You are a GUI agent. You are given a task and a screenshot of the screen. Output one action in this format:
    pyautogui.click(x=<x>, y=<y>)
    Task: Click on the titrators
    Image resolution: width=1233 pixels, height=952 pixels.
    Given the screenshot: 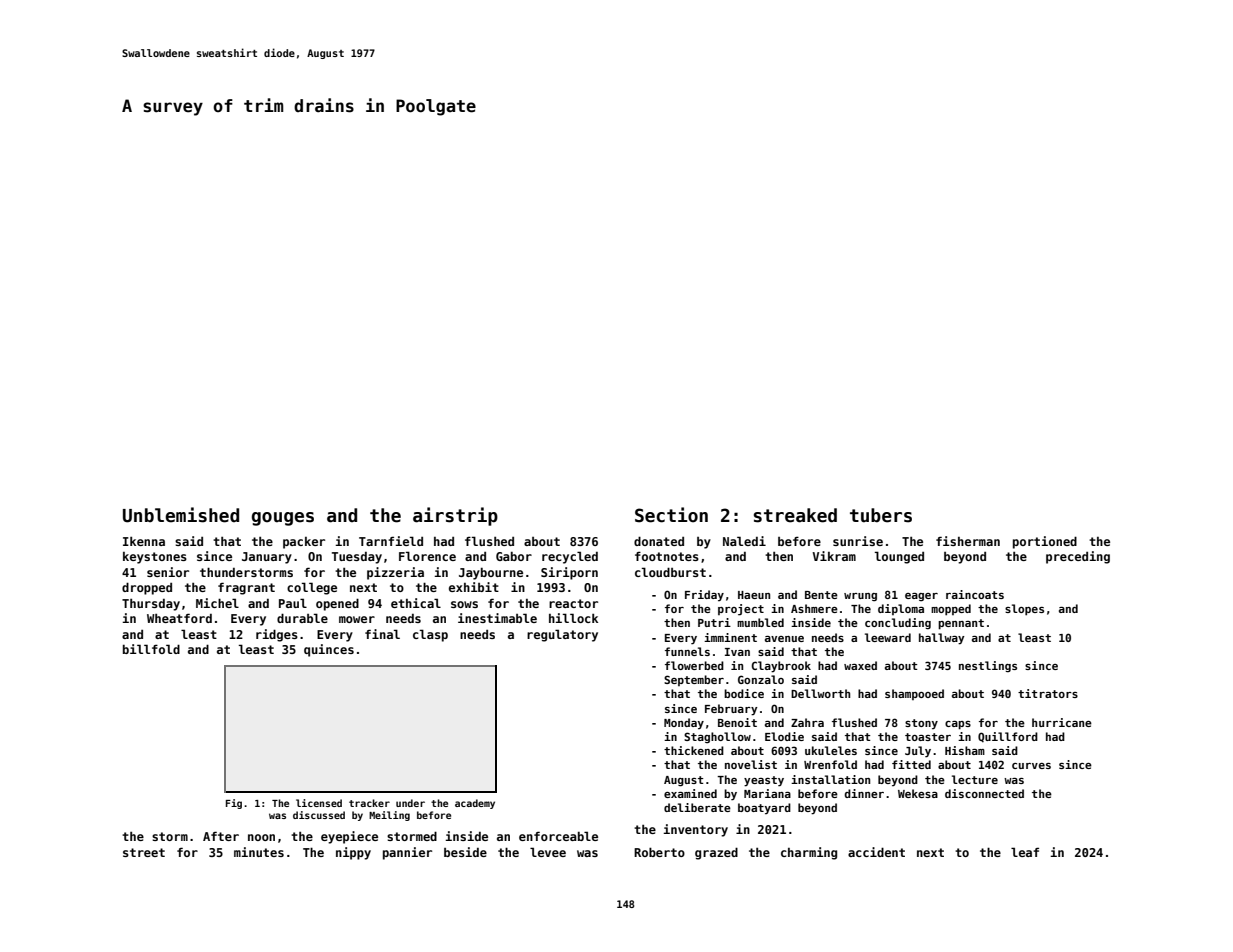 What is the action you would take?
    pyautogui.click(x=1048, y=693)
